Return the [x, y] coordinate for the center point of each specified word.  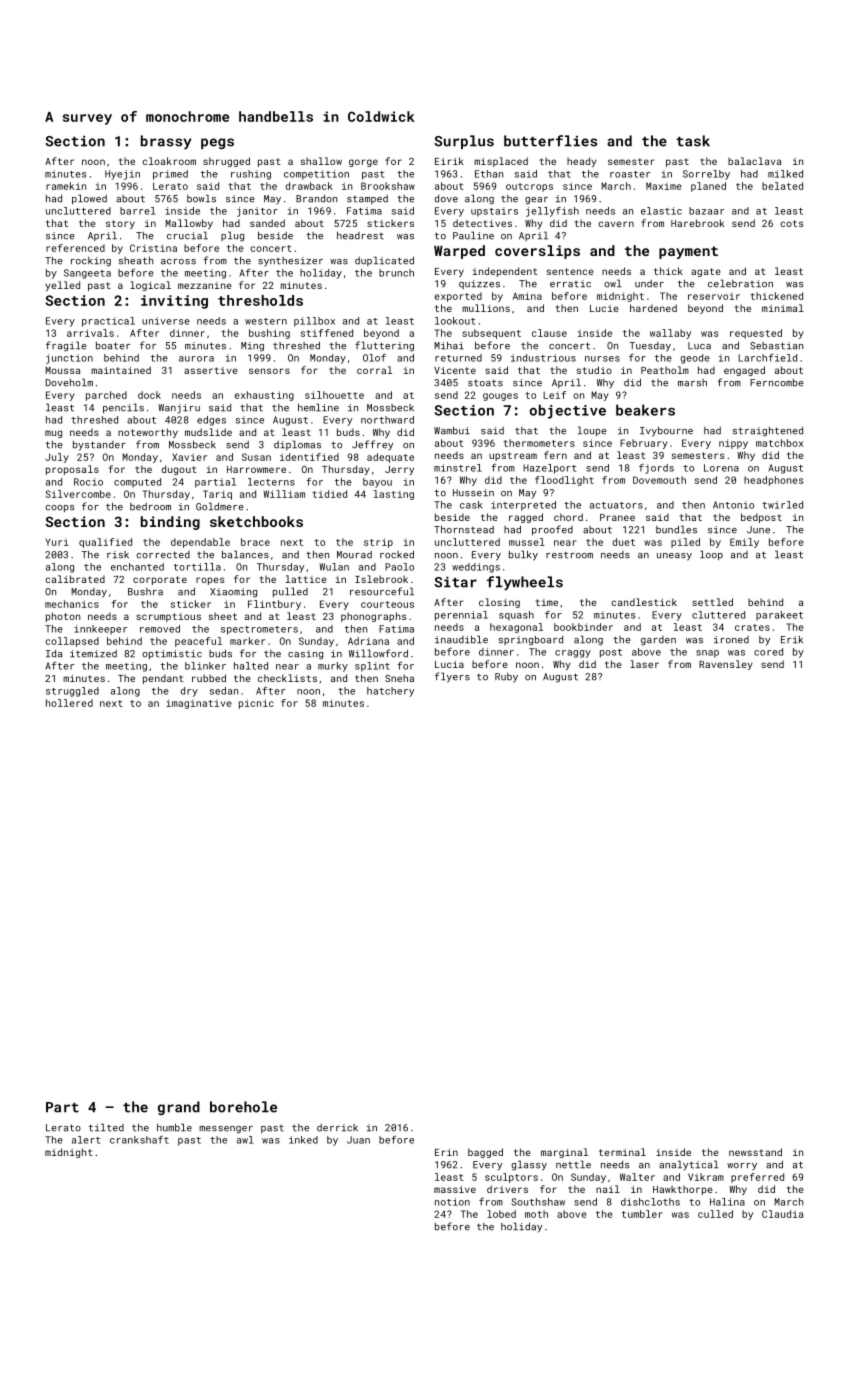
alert [86, 1140]
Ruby [506, 678]
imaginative [199, 704]
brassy [166, 142]
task [693, 141]
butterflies [550, 141]
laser [644, 664]
